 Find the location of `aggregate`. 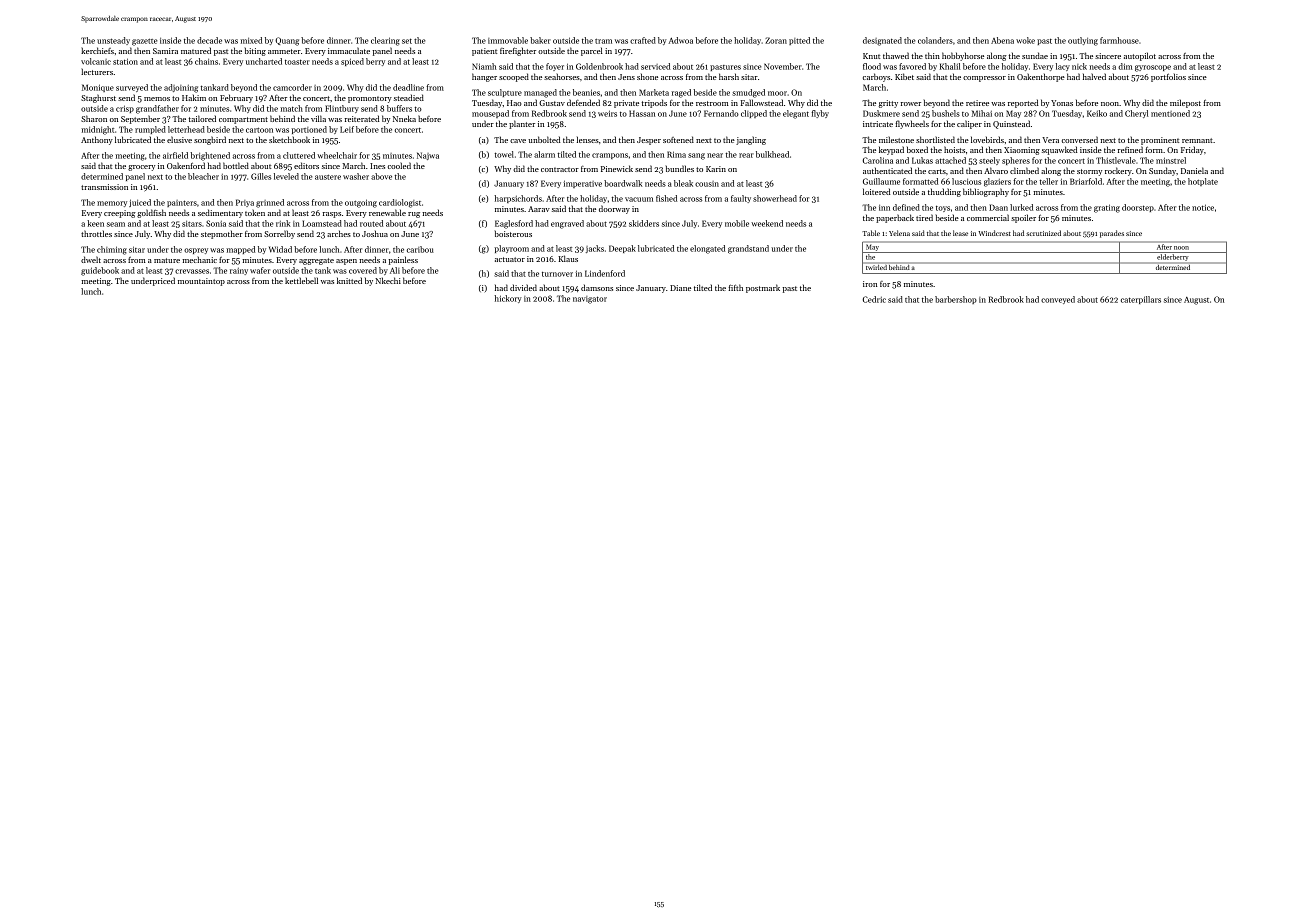

aggregate is located at coordinates (316, 261).
